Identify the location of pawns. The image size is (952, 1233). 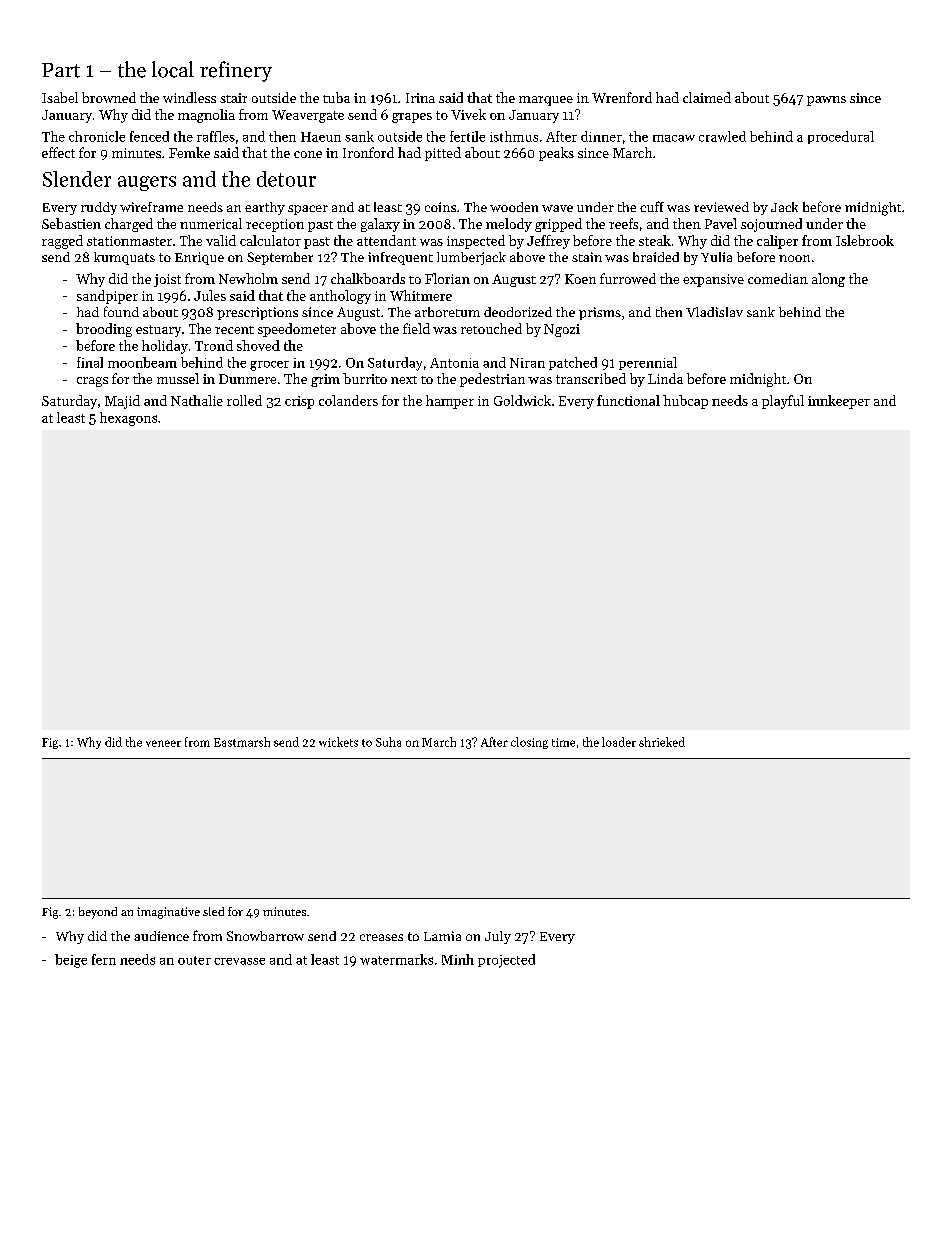
(826, 101).
